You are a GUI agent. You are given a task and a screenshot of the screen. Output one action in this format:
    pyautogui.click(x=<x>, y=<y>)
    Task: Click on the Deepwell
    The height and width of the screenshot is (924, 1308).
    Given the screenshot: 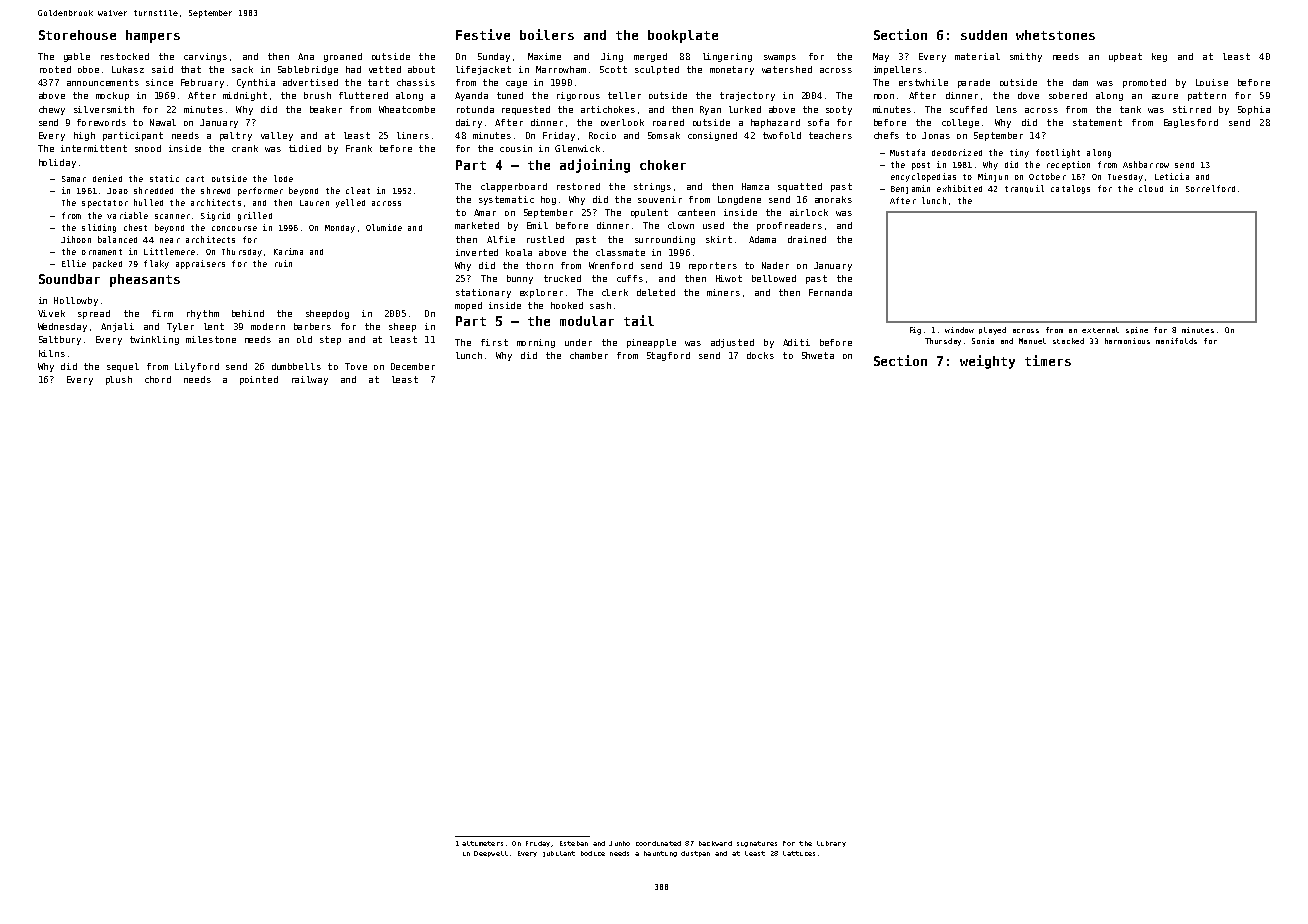 What is the action you would take?
    pyautogui.click(x=491, y=854)
